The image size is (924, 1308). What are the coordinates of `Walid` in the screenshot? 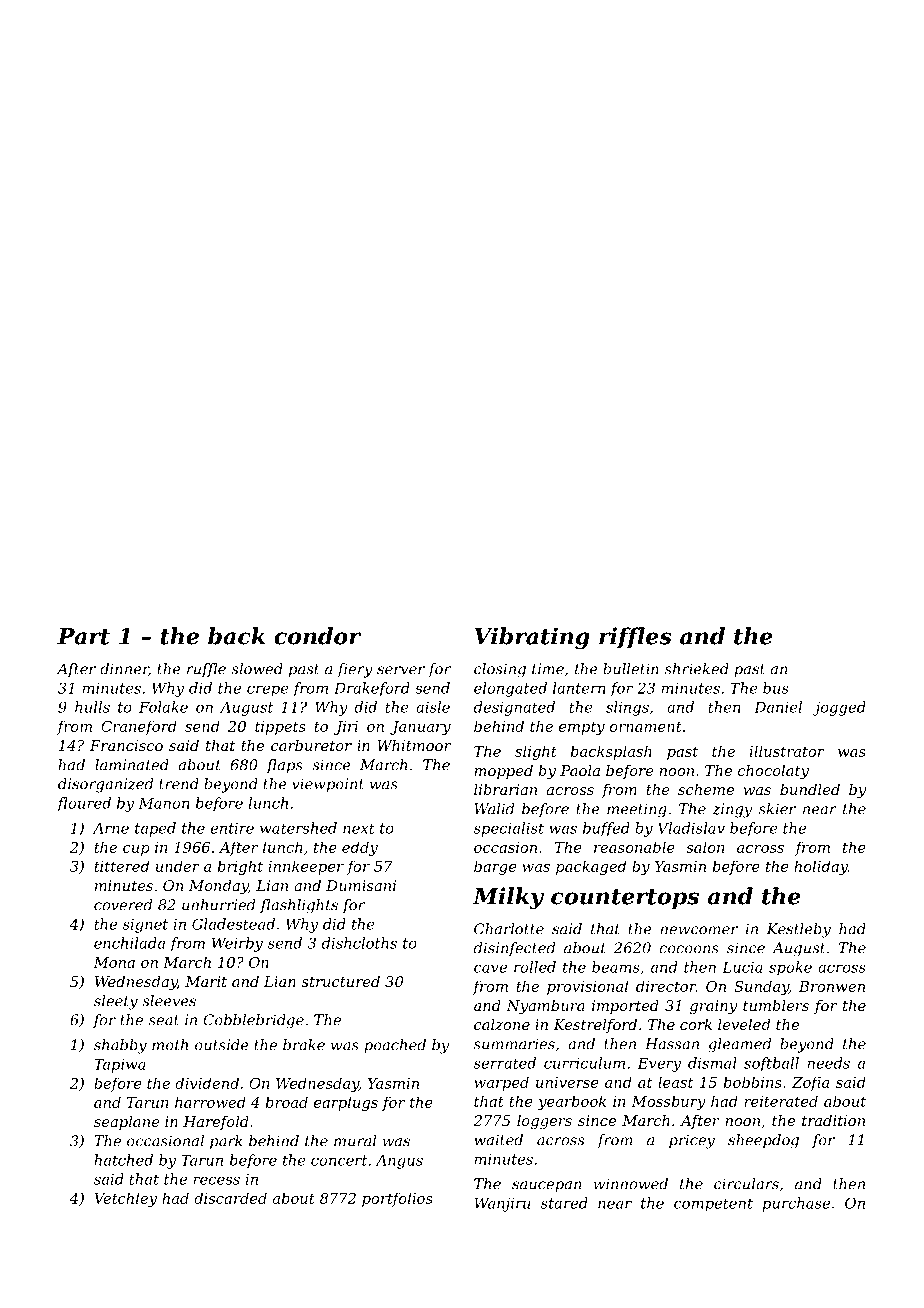 It's located at (494, 809).
